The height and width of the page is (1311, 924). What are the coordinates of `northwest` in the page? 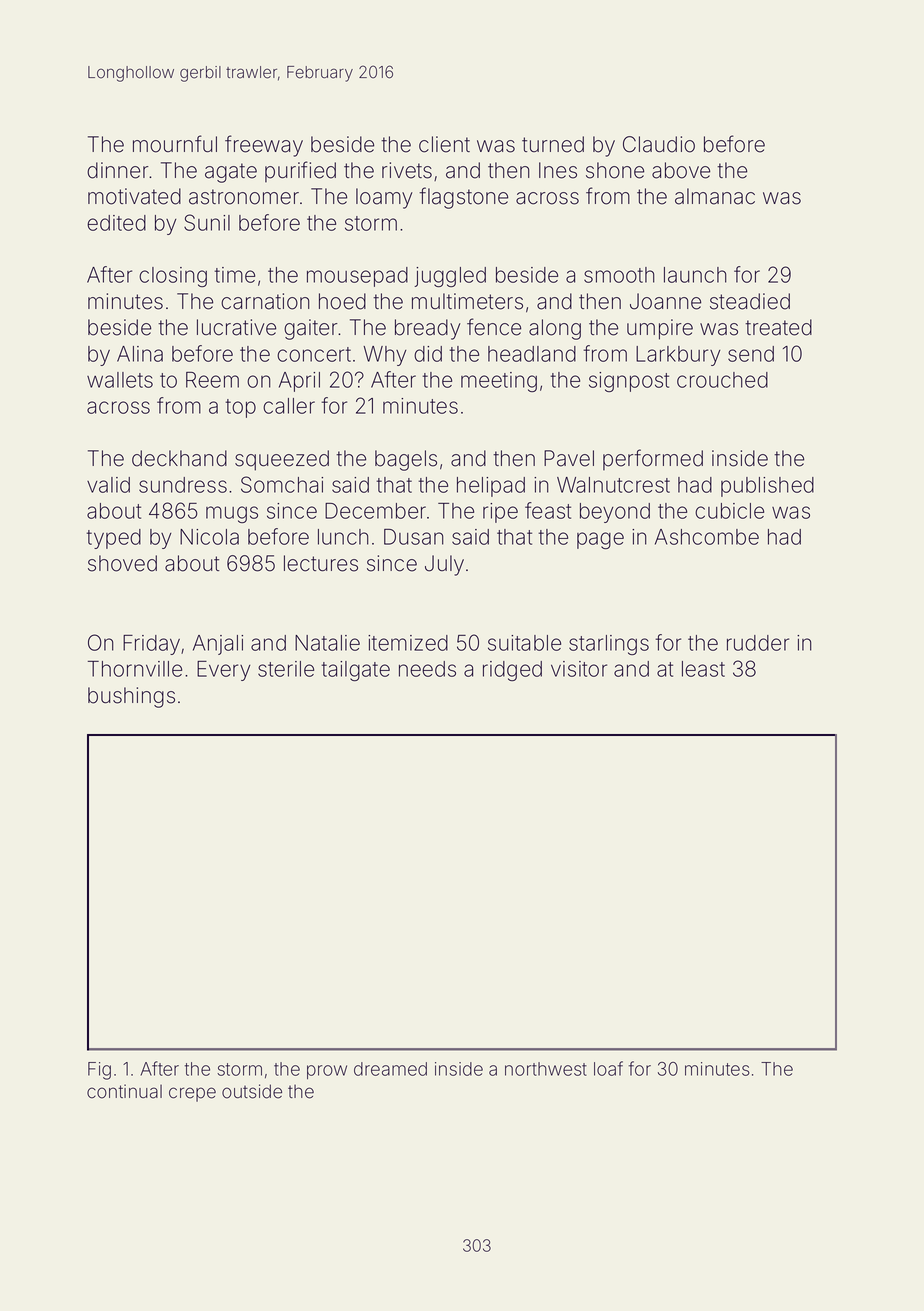 It's located at (546, 1069).
